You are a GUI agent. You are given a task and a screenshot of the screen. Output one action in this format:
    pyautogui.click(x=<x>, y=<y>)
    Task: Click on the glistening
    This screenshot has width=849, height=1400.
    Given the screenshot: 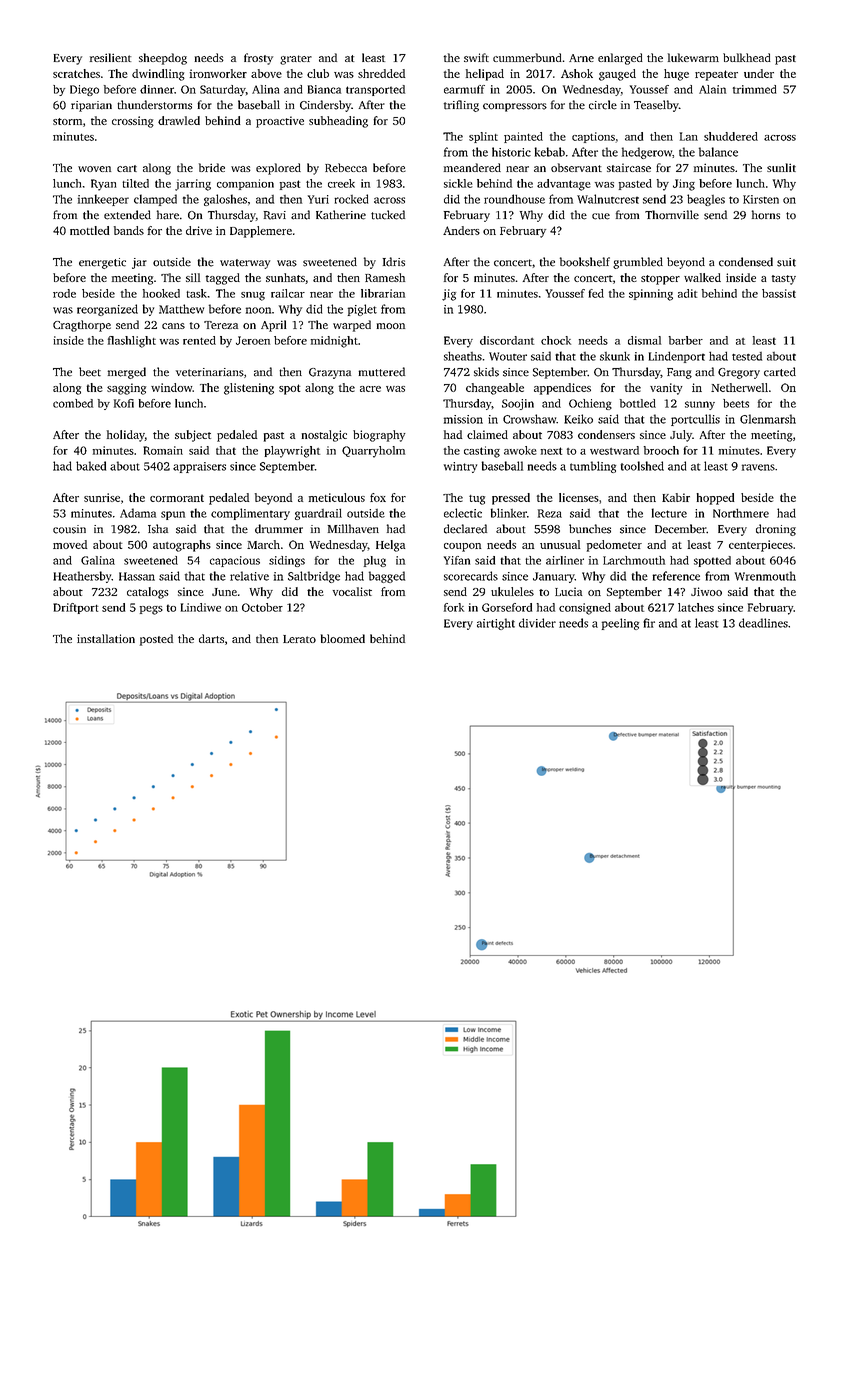 What is the action you would take?
    pyautogui.click(x=249, y=389)
